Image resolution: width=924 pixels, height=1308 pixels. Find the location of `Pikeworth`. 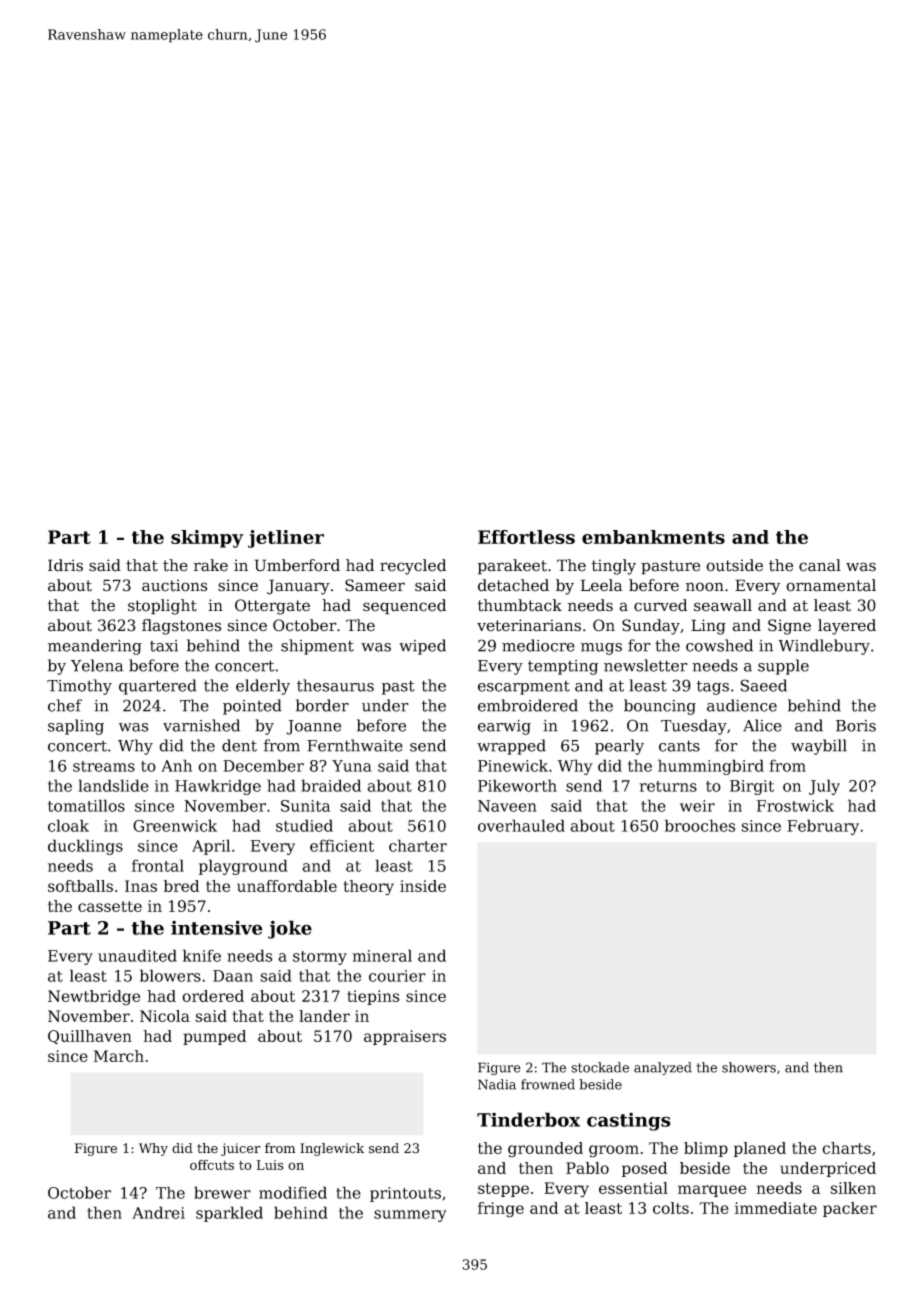

Pikeworth is located at coordinates (517, 785).
